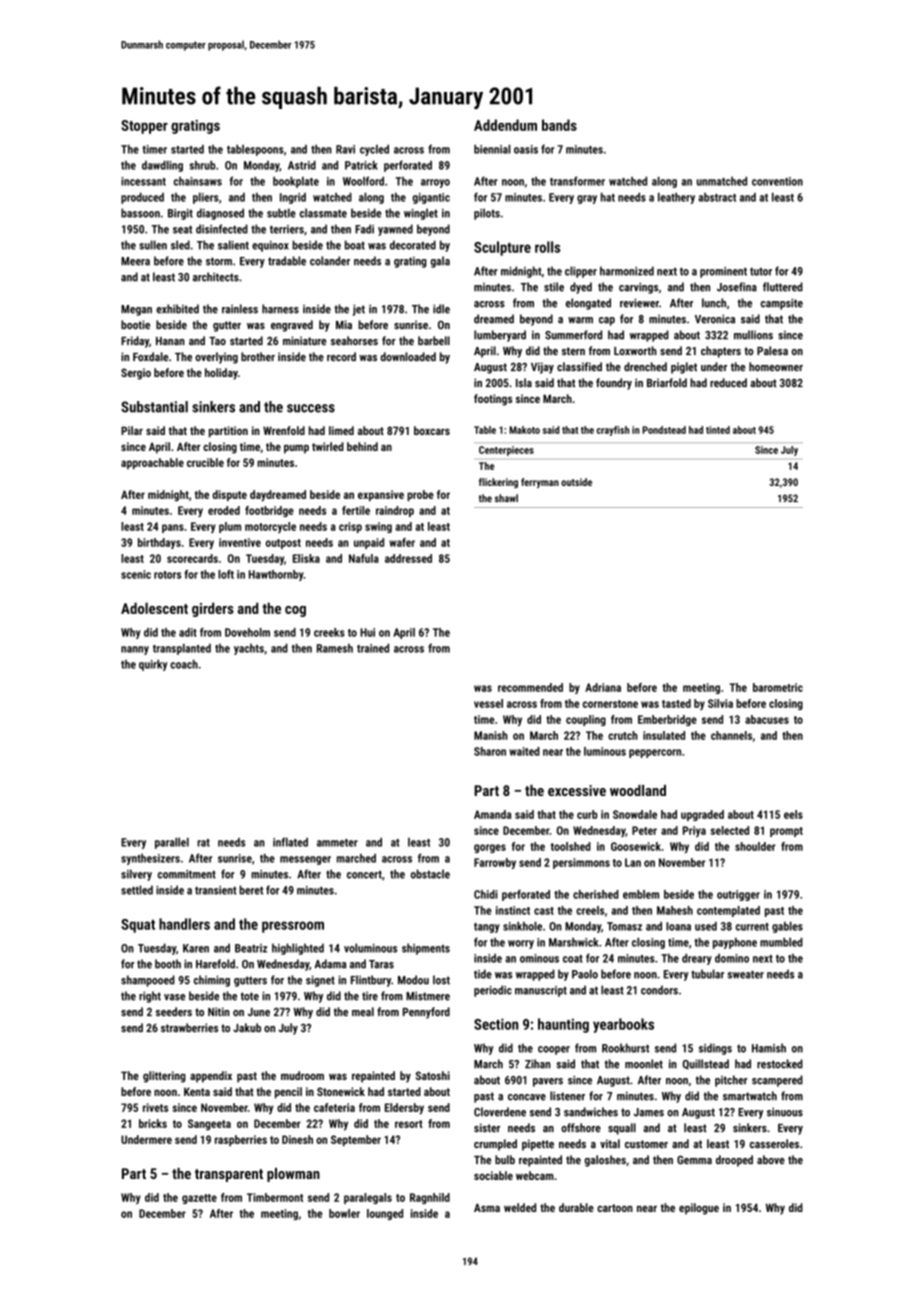 This document has width=924, height=1308. Describe the element at coordinates (554, 287) in the document. I see `stile` at that location.
